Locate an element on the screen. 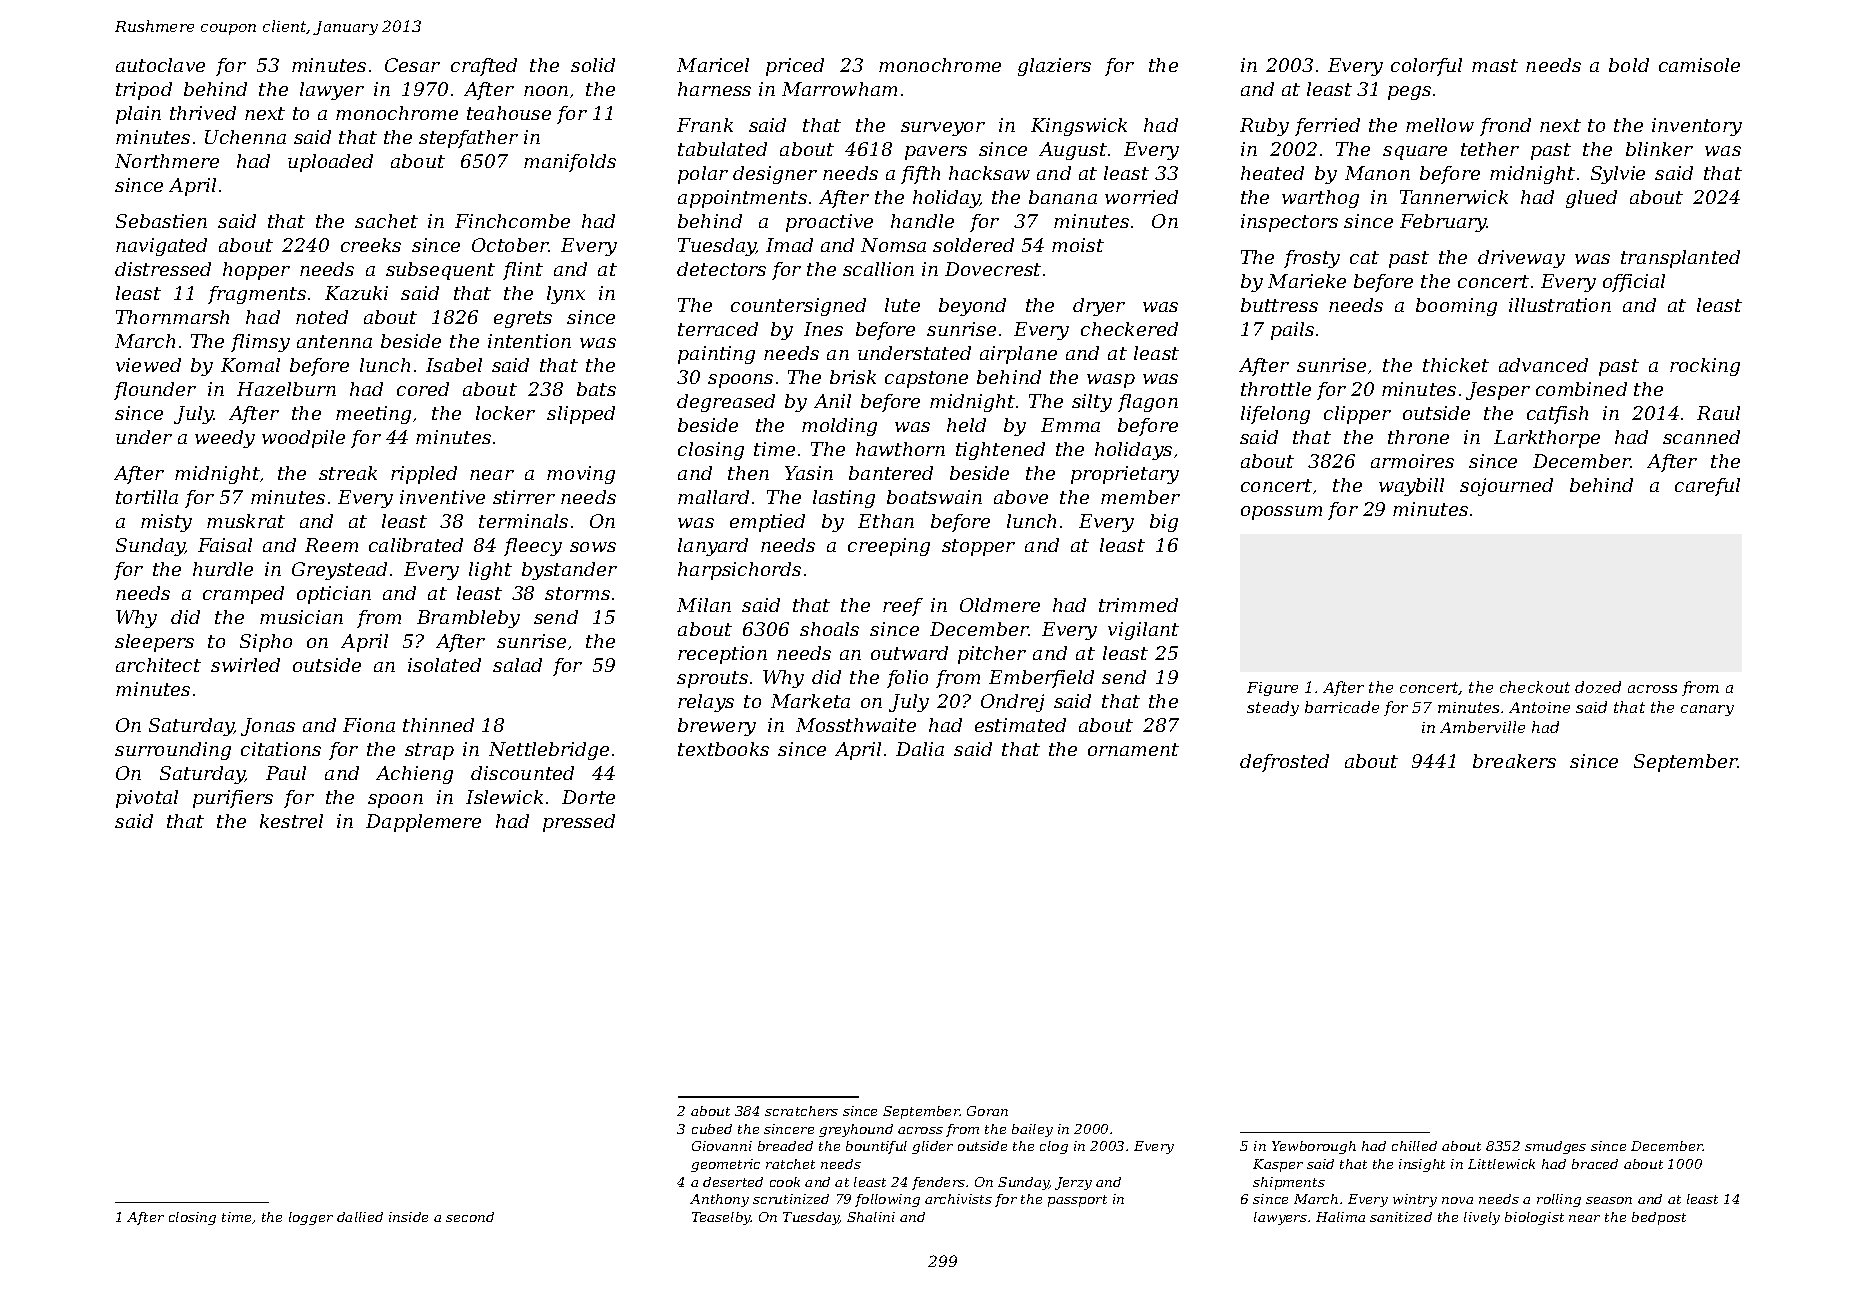  big is located at coordinates (1164, 523).
